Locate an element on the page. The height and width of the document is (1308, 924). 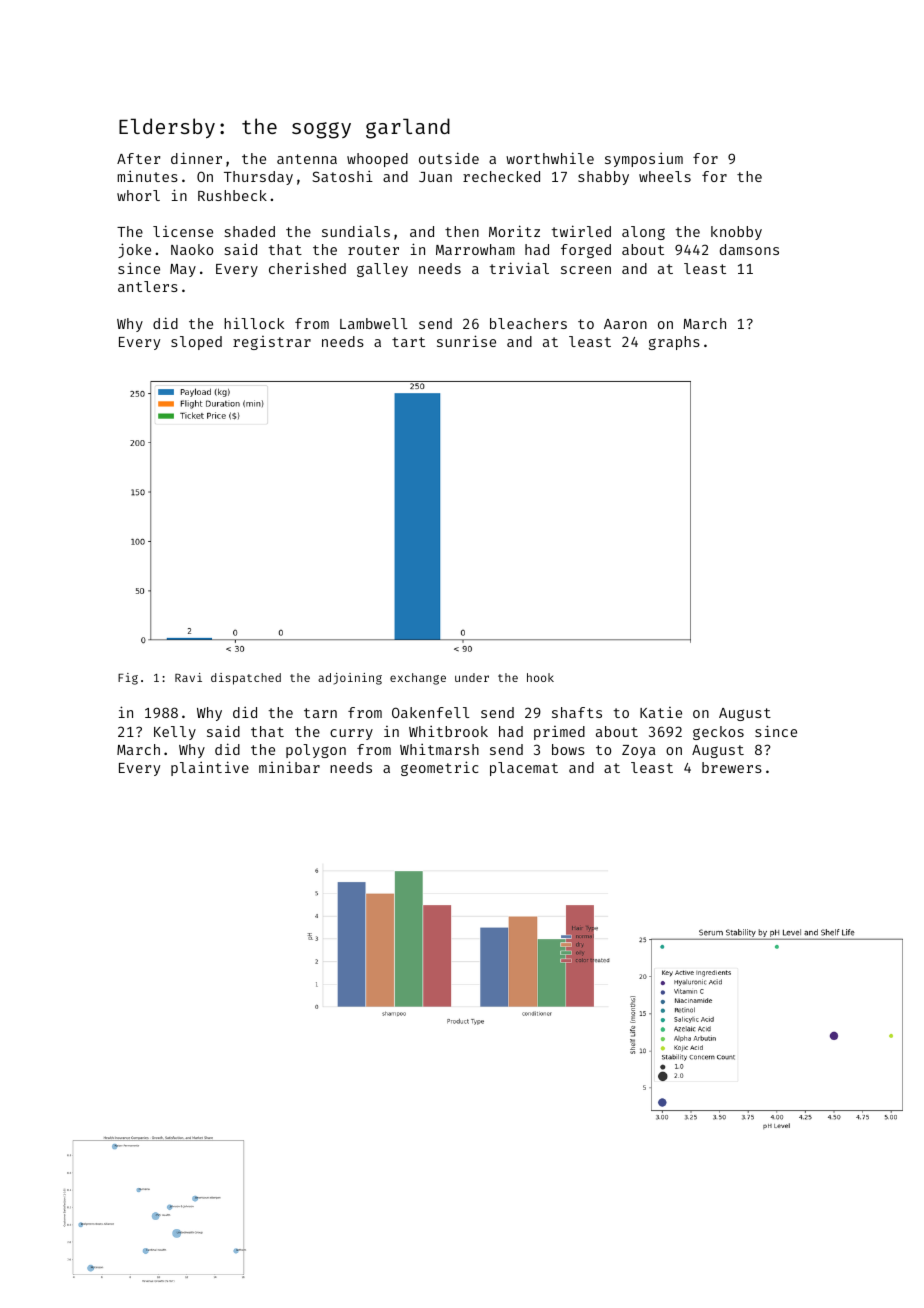
graphs is located at coordinates (674, 343).
